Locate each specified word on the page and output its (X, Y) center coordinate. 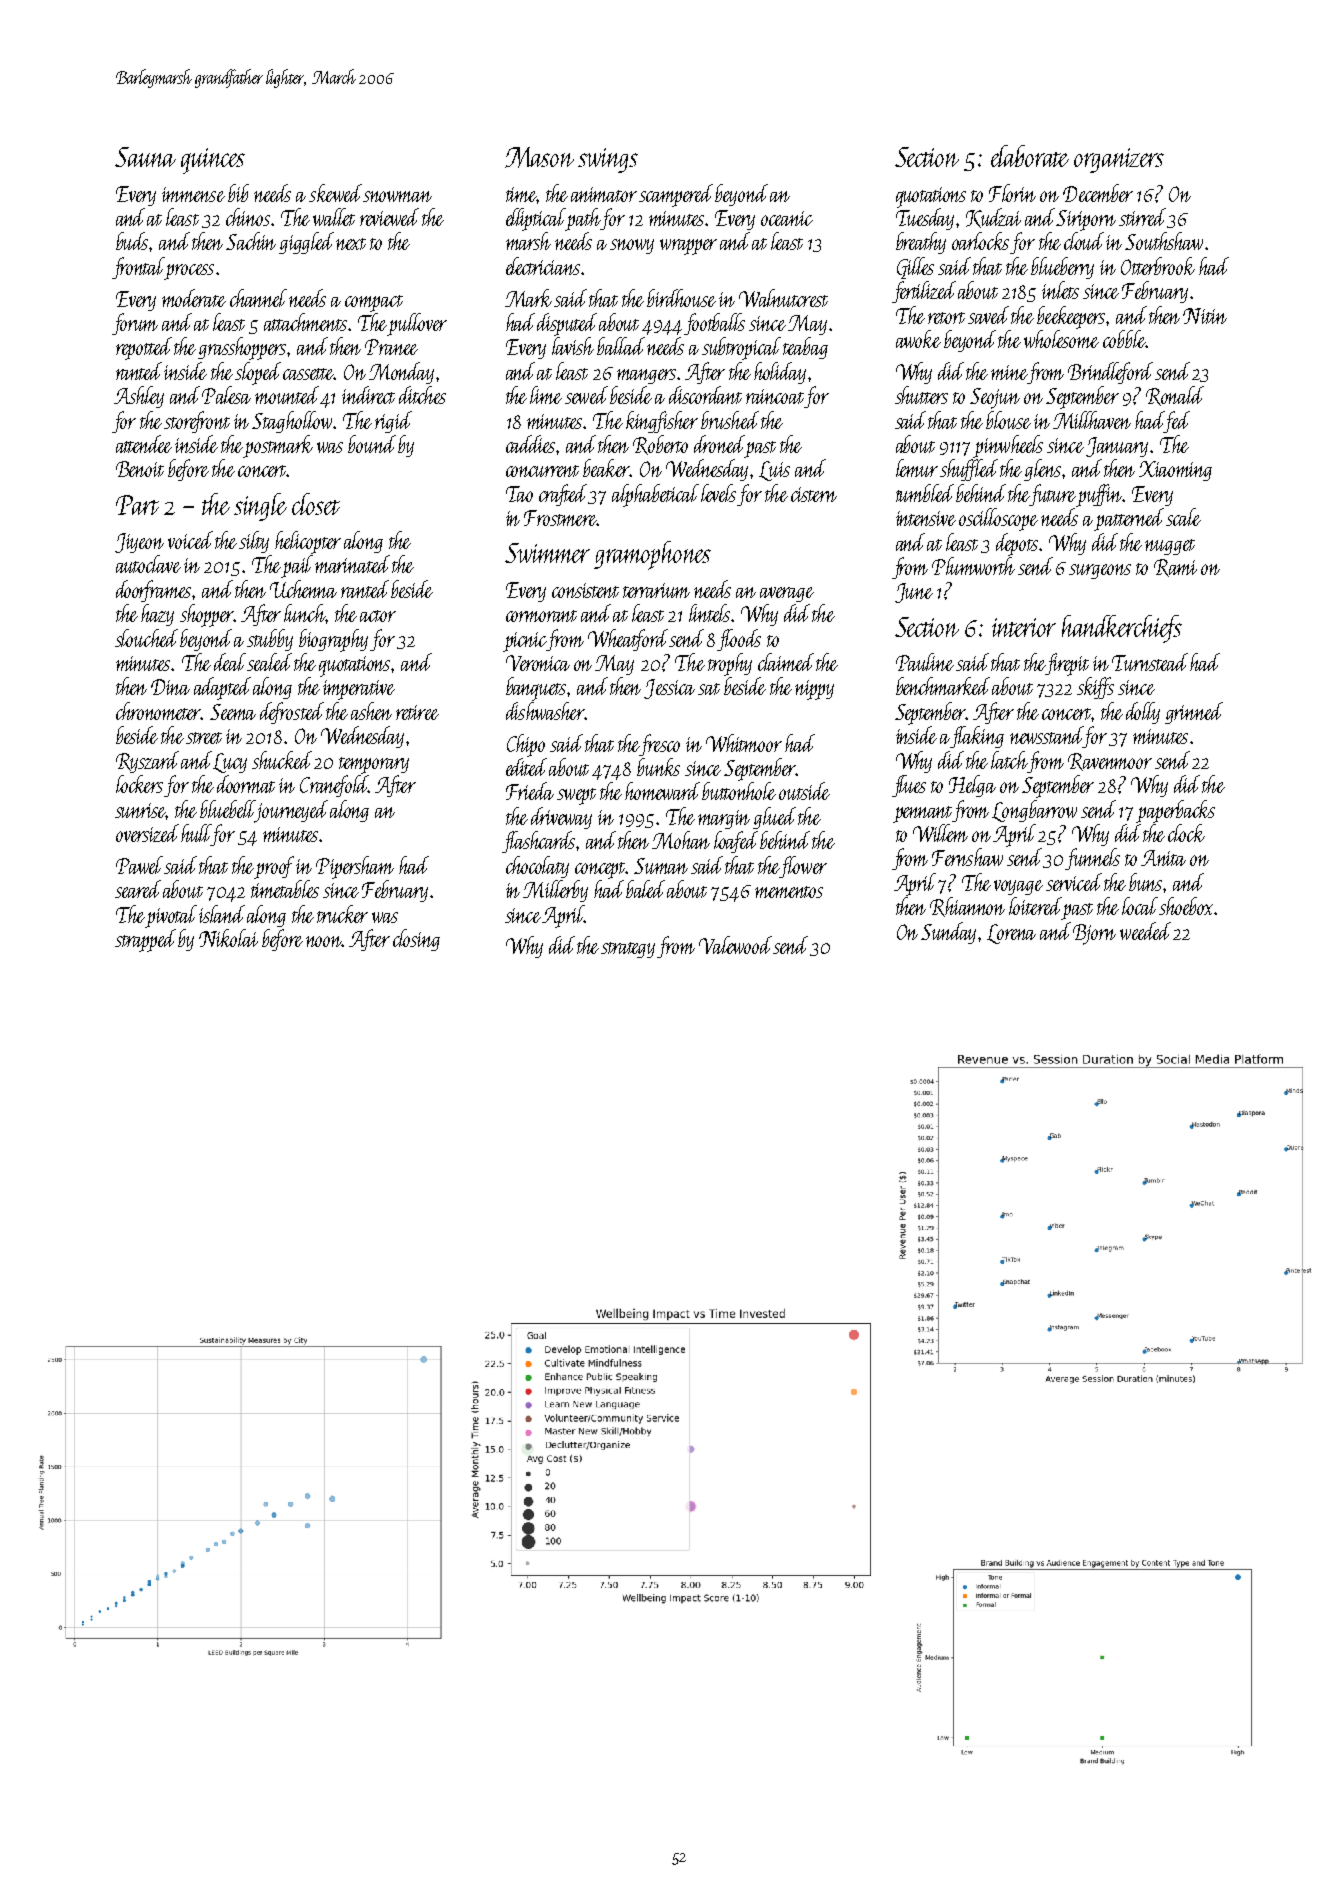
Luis (774, 471)
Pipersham (355, 867)
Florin (1012, 193)
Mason (539, 157)
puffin (1100, 495)
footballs (714, 324)
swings (608, 160)
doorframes (153, 591)
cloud (1084, 241)
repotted (144, 348)
